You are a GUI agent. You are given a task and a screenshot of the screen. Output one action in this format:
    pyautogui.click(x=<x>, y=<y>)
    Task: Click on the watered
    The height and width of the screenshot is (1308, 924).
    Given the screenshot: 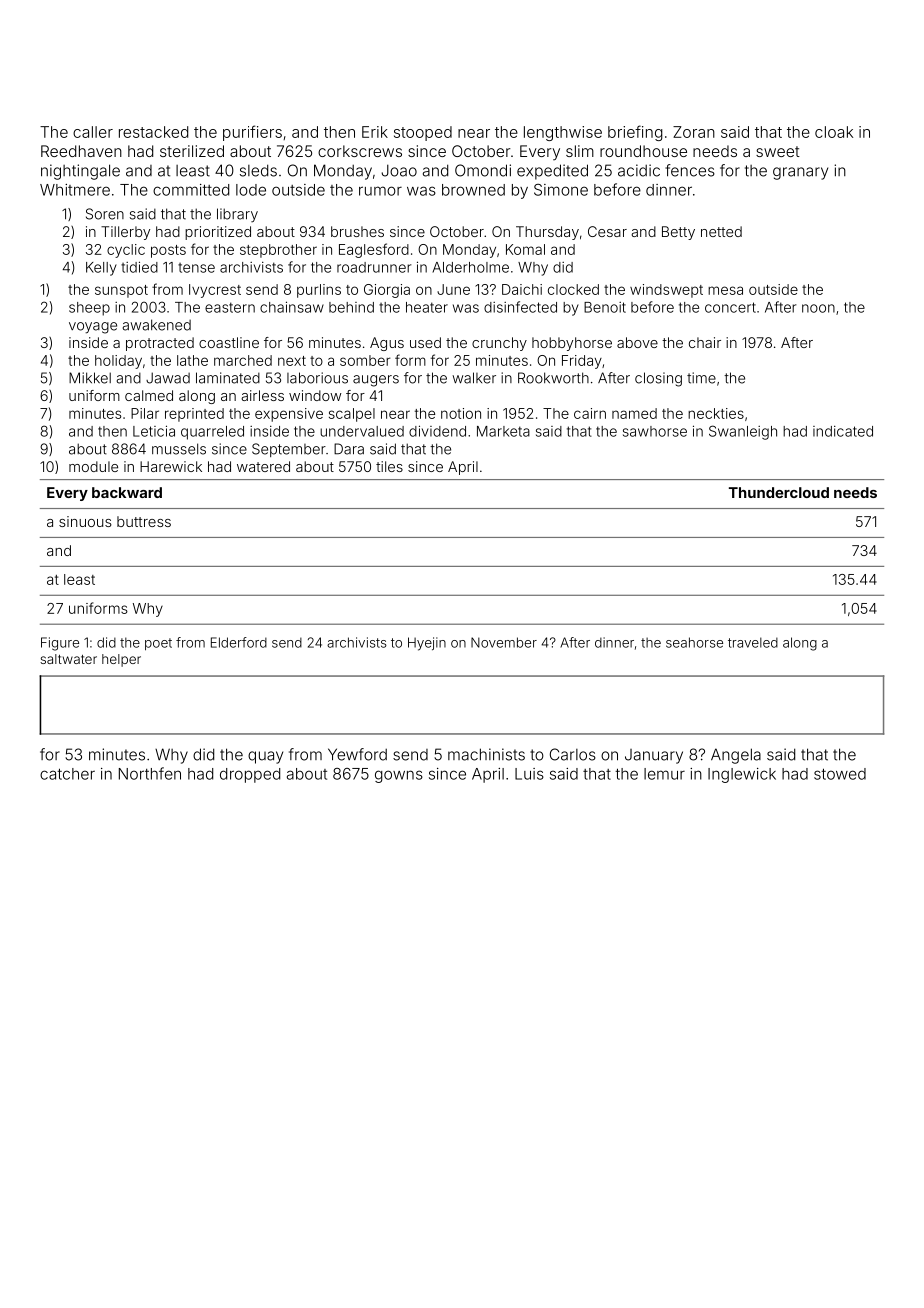 What is the action you would take?
    pyautogui.click(x=263, y=466)
